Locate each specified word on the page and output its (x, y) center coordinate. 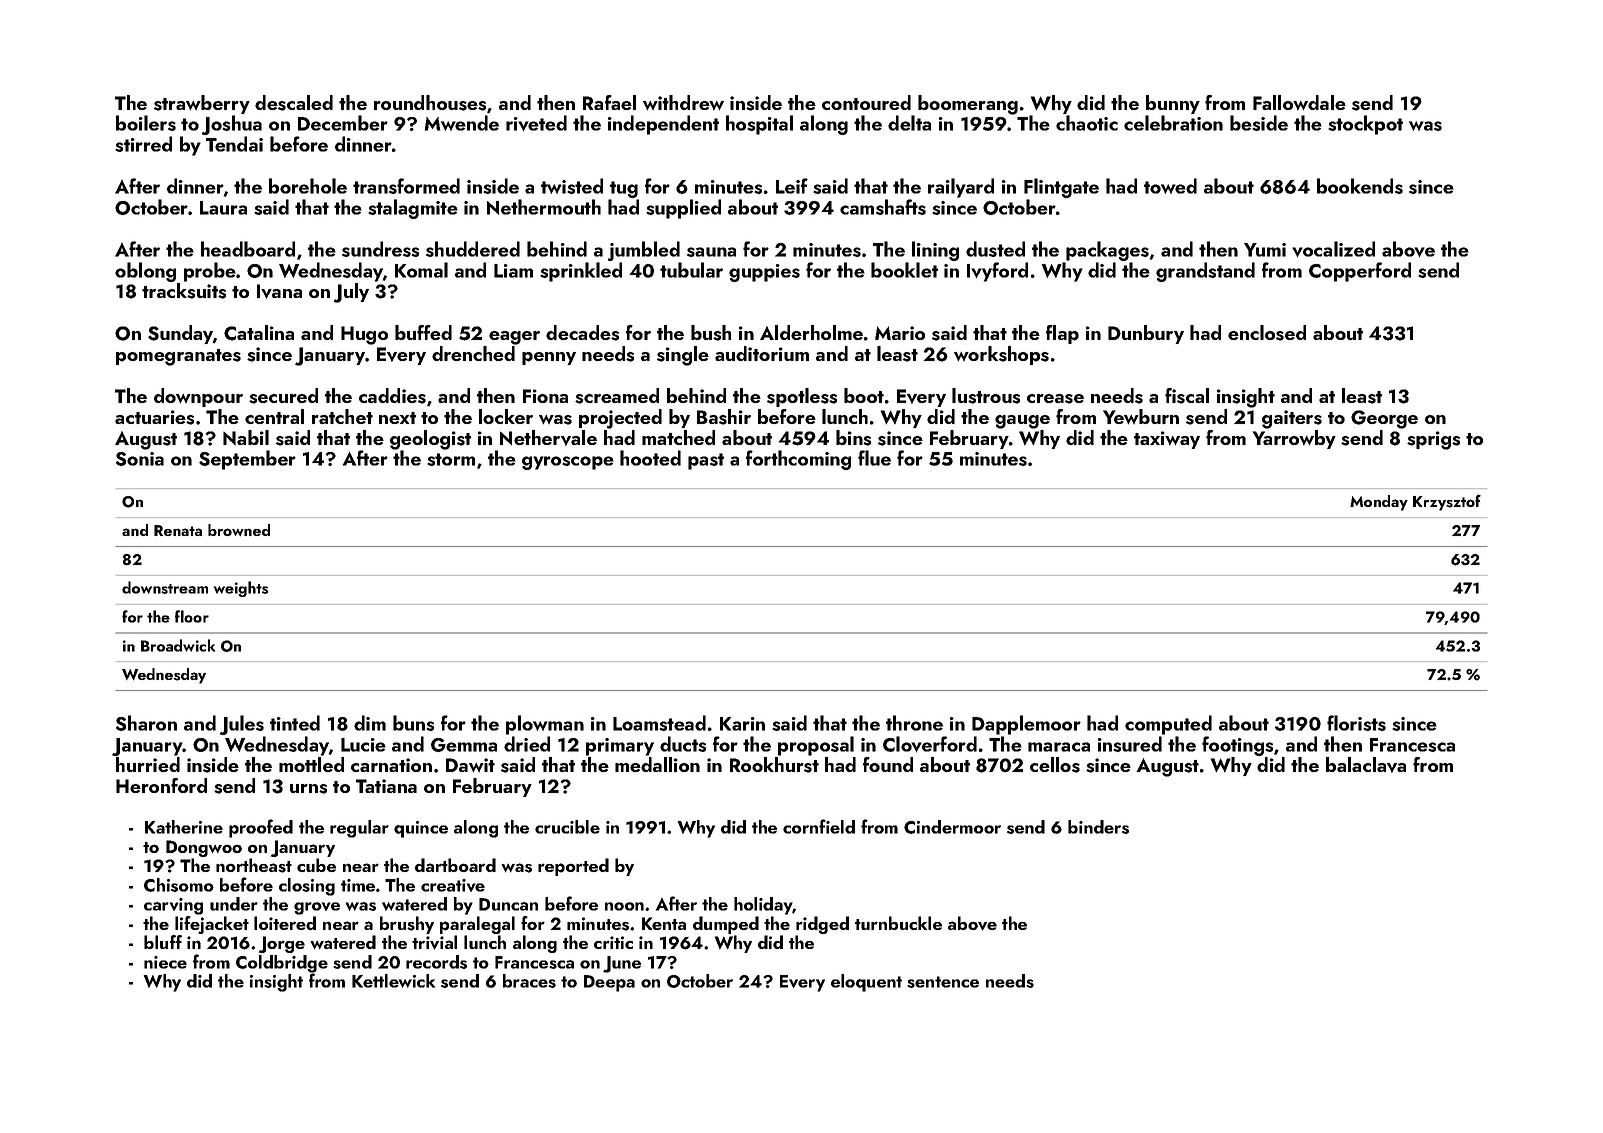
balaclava (1366, 765)
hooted (650, 458)
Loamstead (659, 723)
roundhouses (430, 103)
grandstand (1205, 272)
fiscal (1187, 396)
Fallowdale (1299, 102)
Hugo (364, 335)
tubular (691, 270)
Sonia (140, 459)
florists (1356, 723)
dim (370, 723)
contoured (866, 102)
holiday (763, 906)
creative (453, 885)
